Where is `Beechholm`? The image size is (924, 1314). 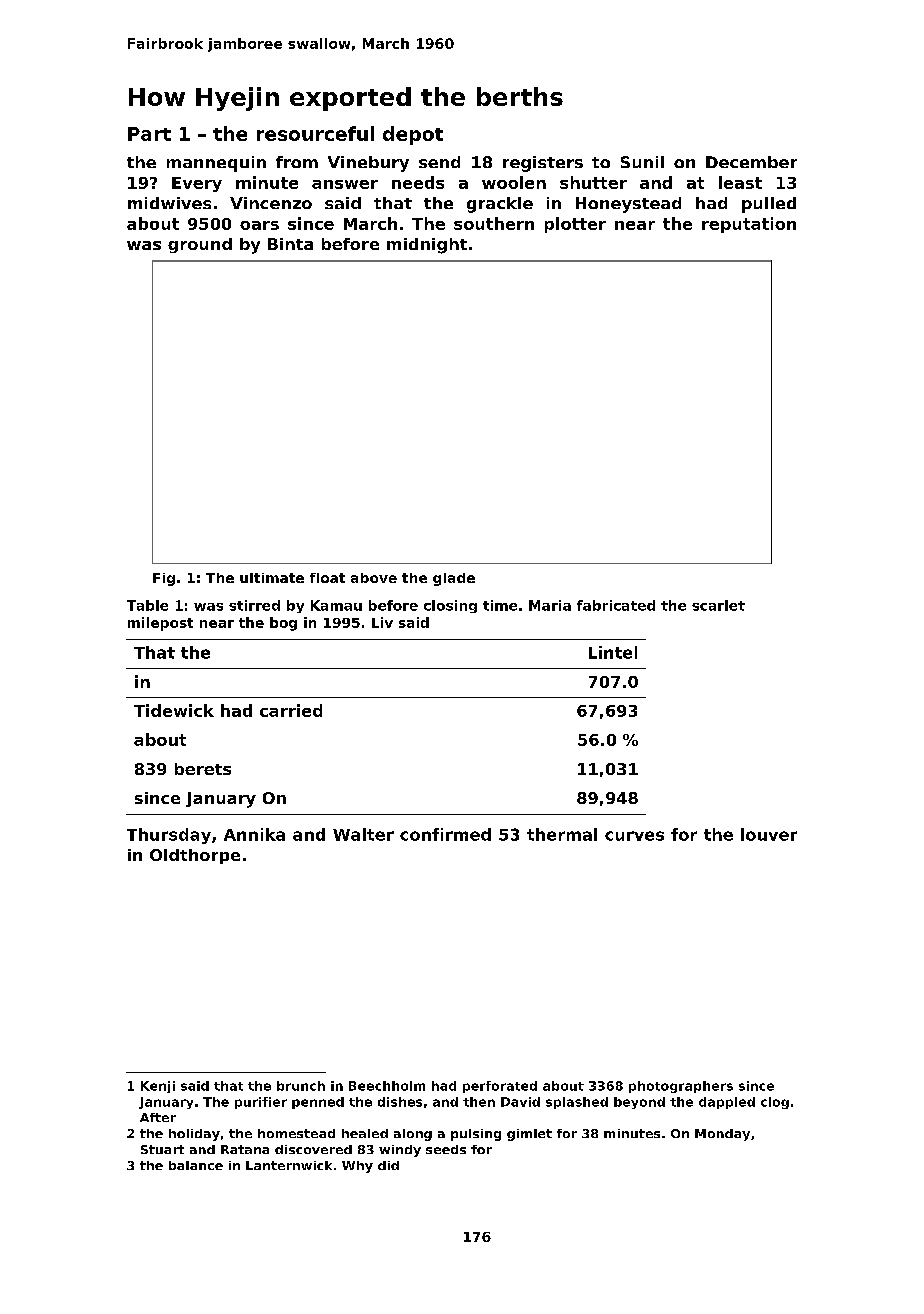 Beechholm is located at coordinates (387, 1086).
